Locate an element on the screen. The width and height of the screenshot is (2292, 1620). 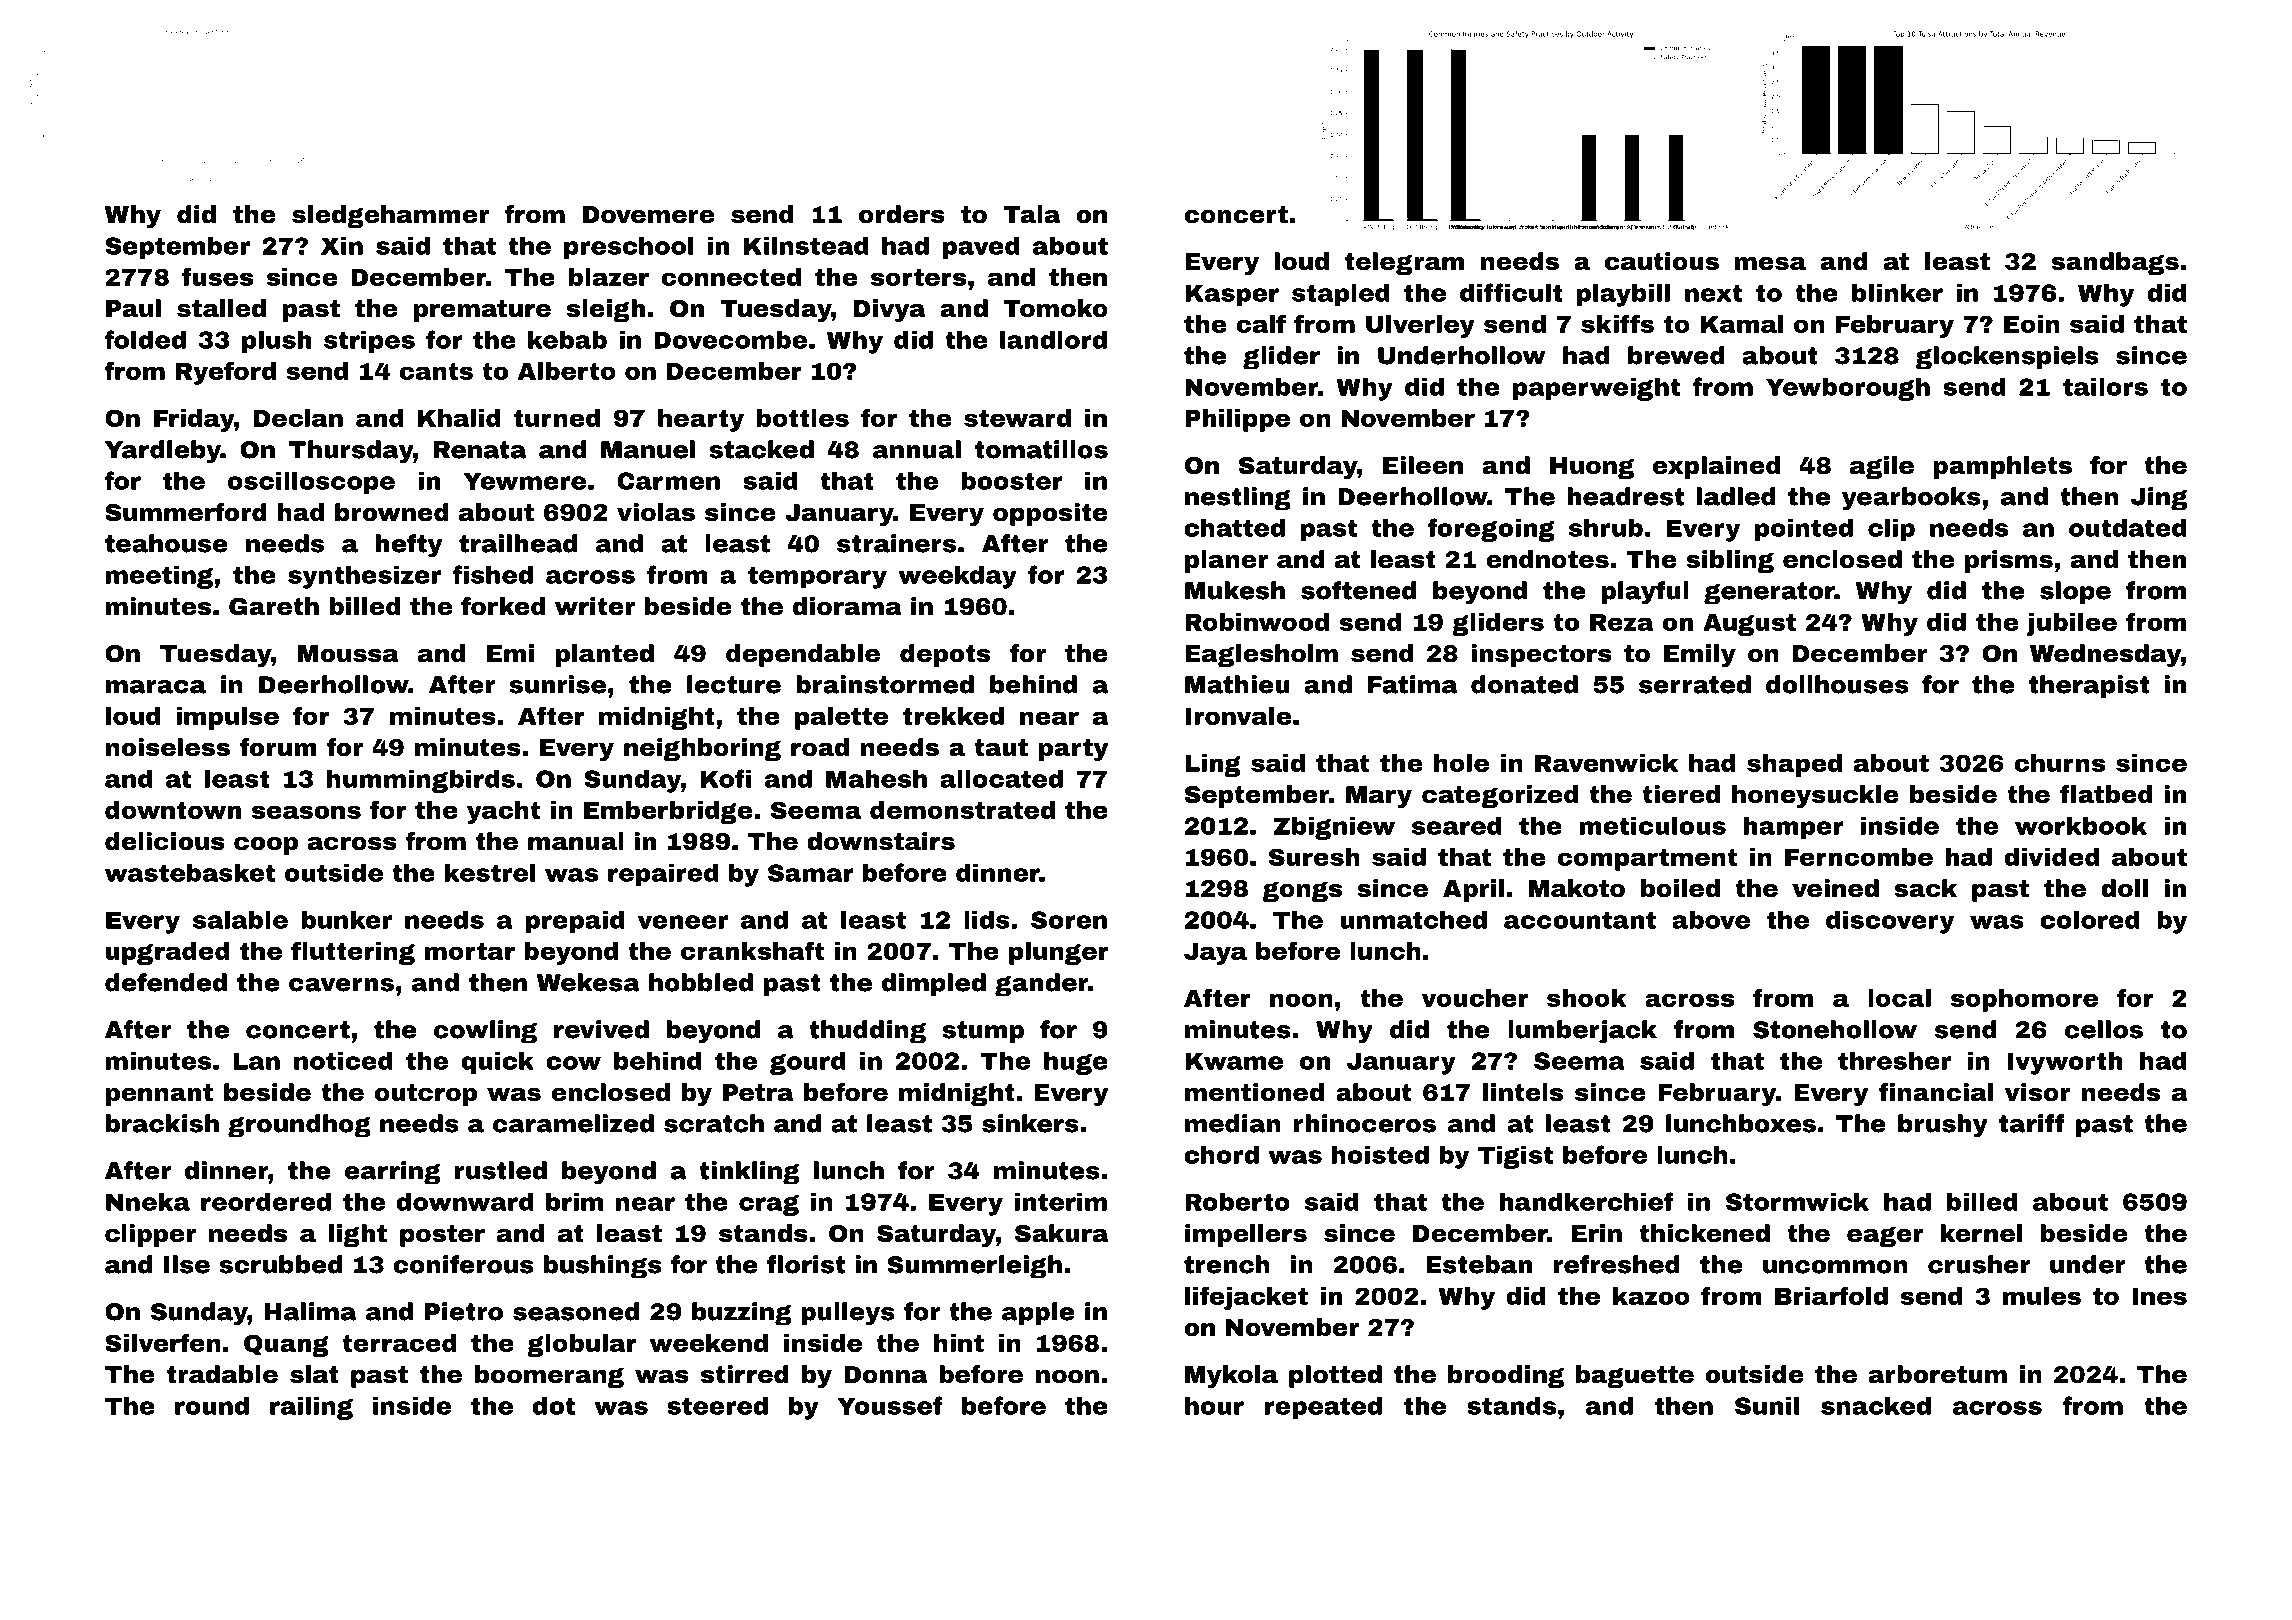
upgraded is located at coordinates (168, 953).
